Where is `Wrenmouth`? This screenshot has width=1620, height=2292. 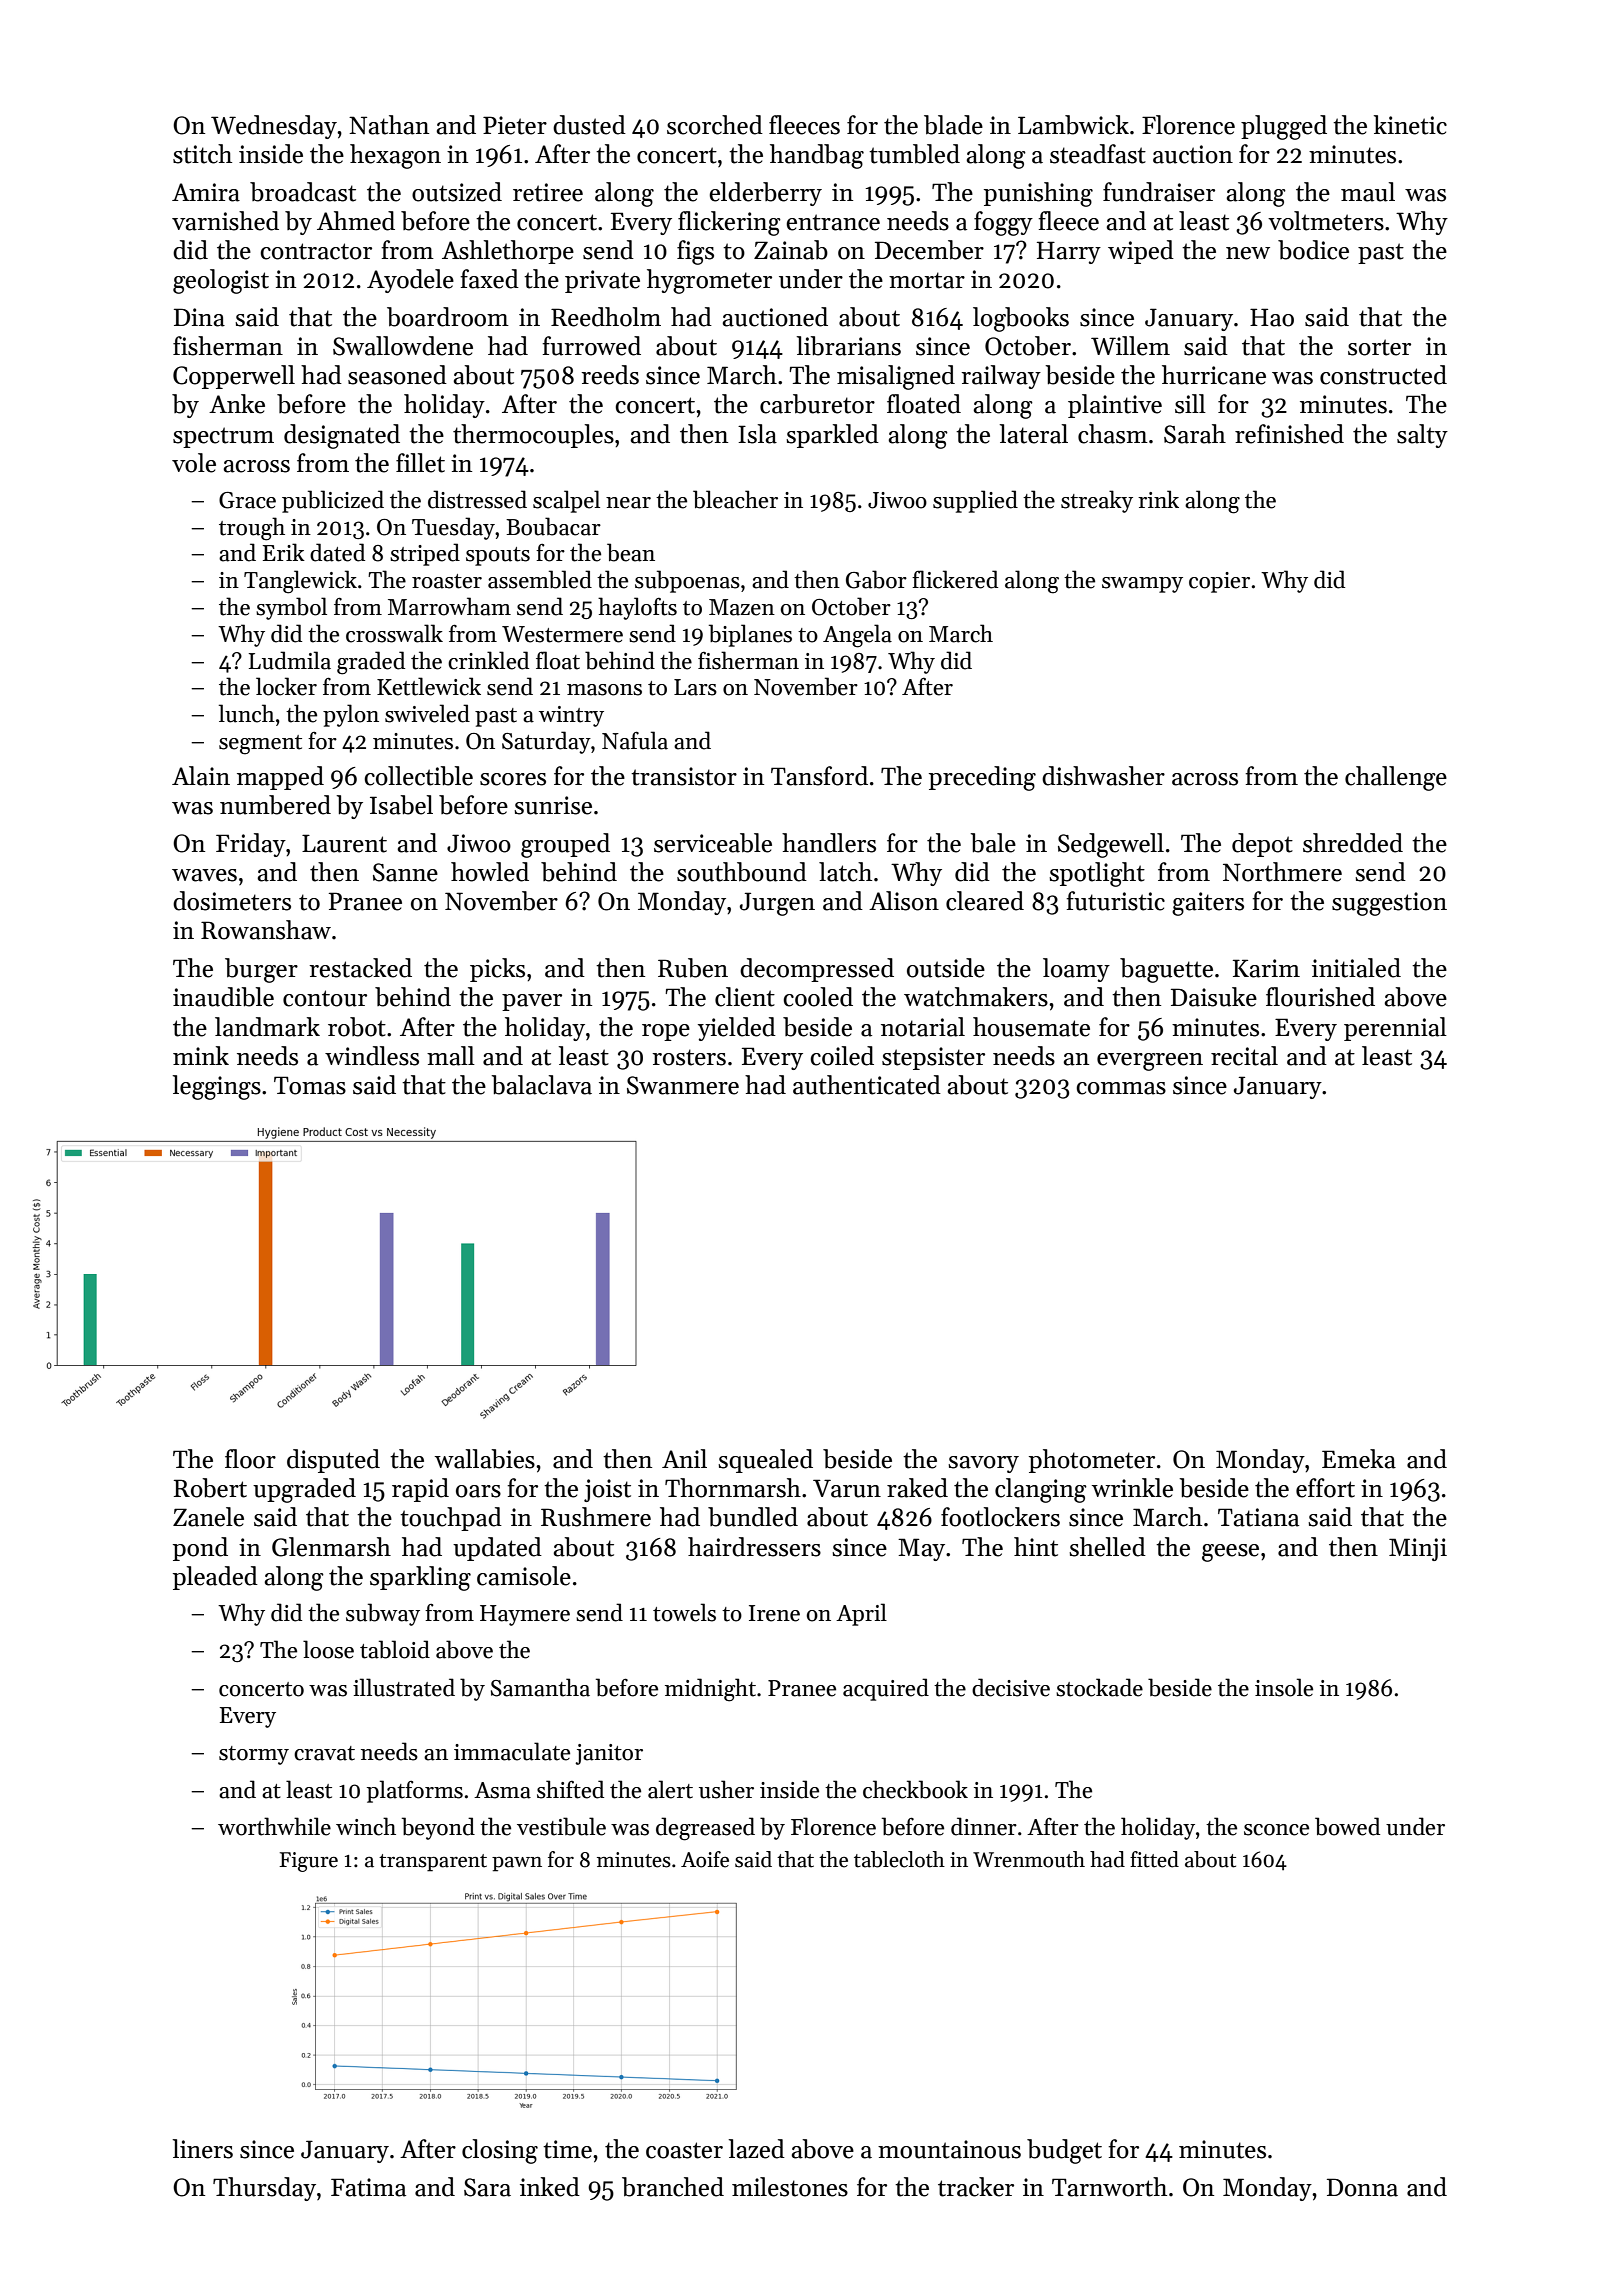 Wrenmouth is located at coordinates (1029, 1859).
